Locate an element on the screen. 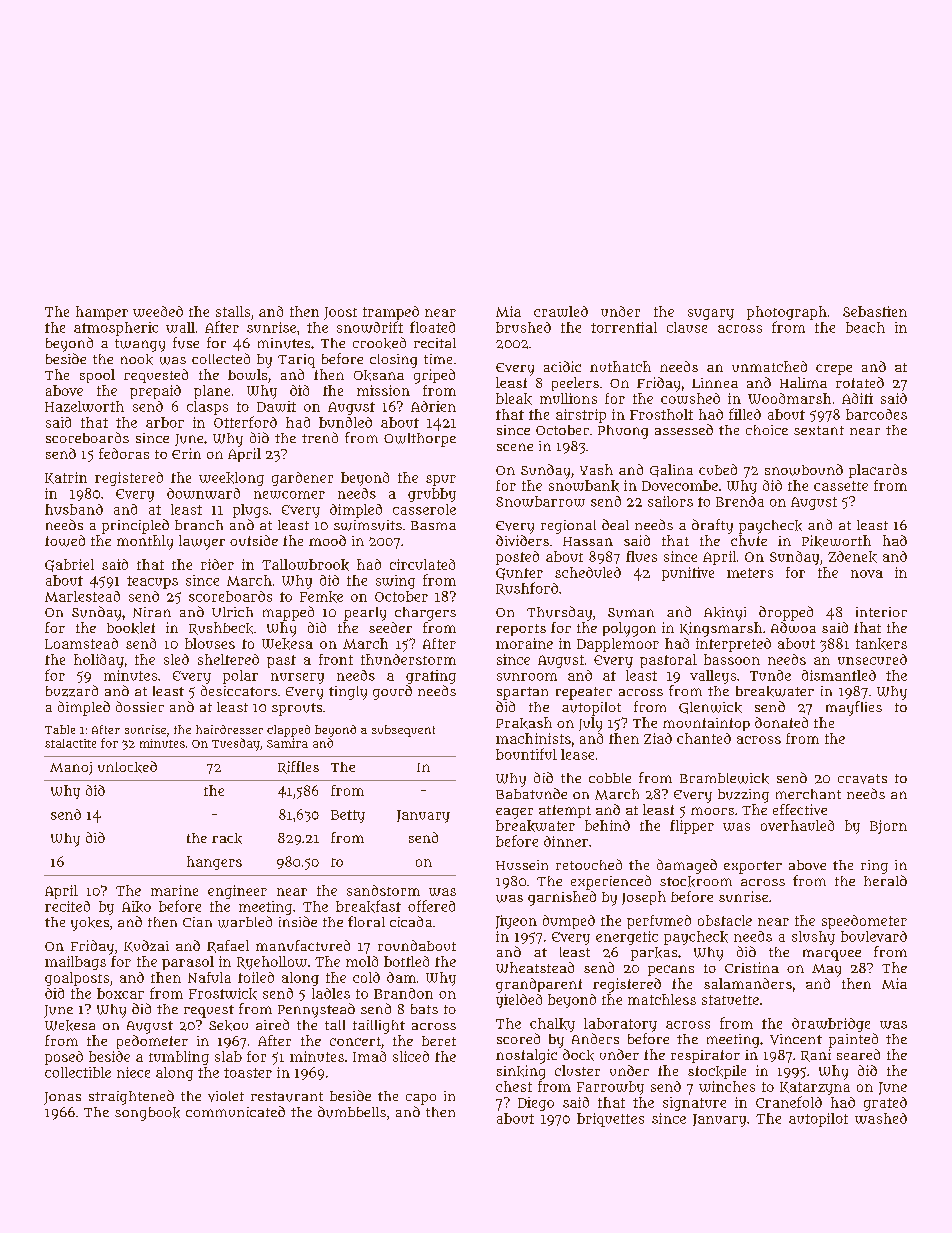 This screenshot has height=1233, width=952. closing is located at coordinates (393, 361).
